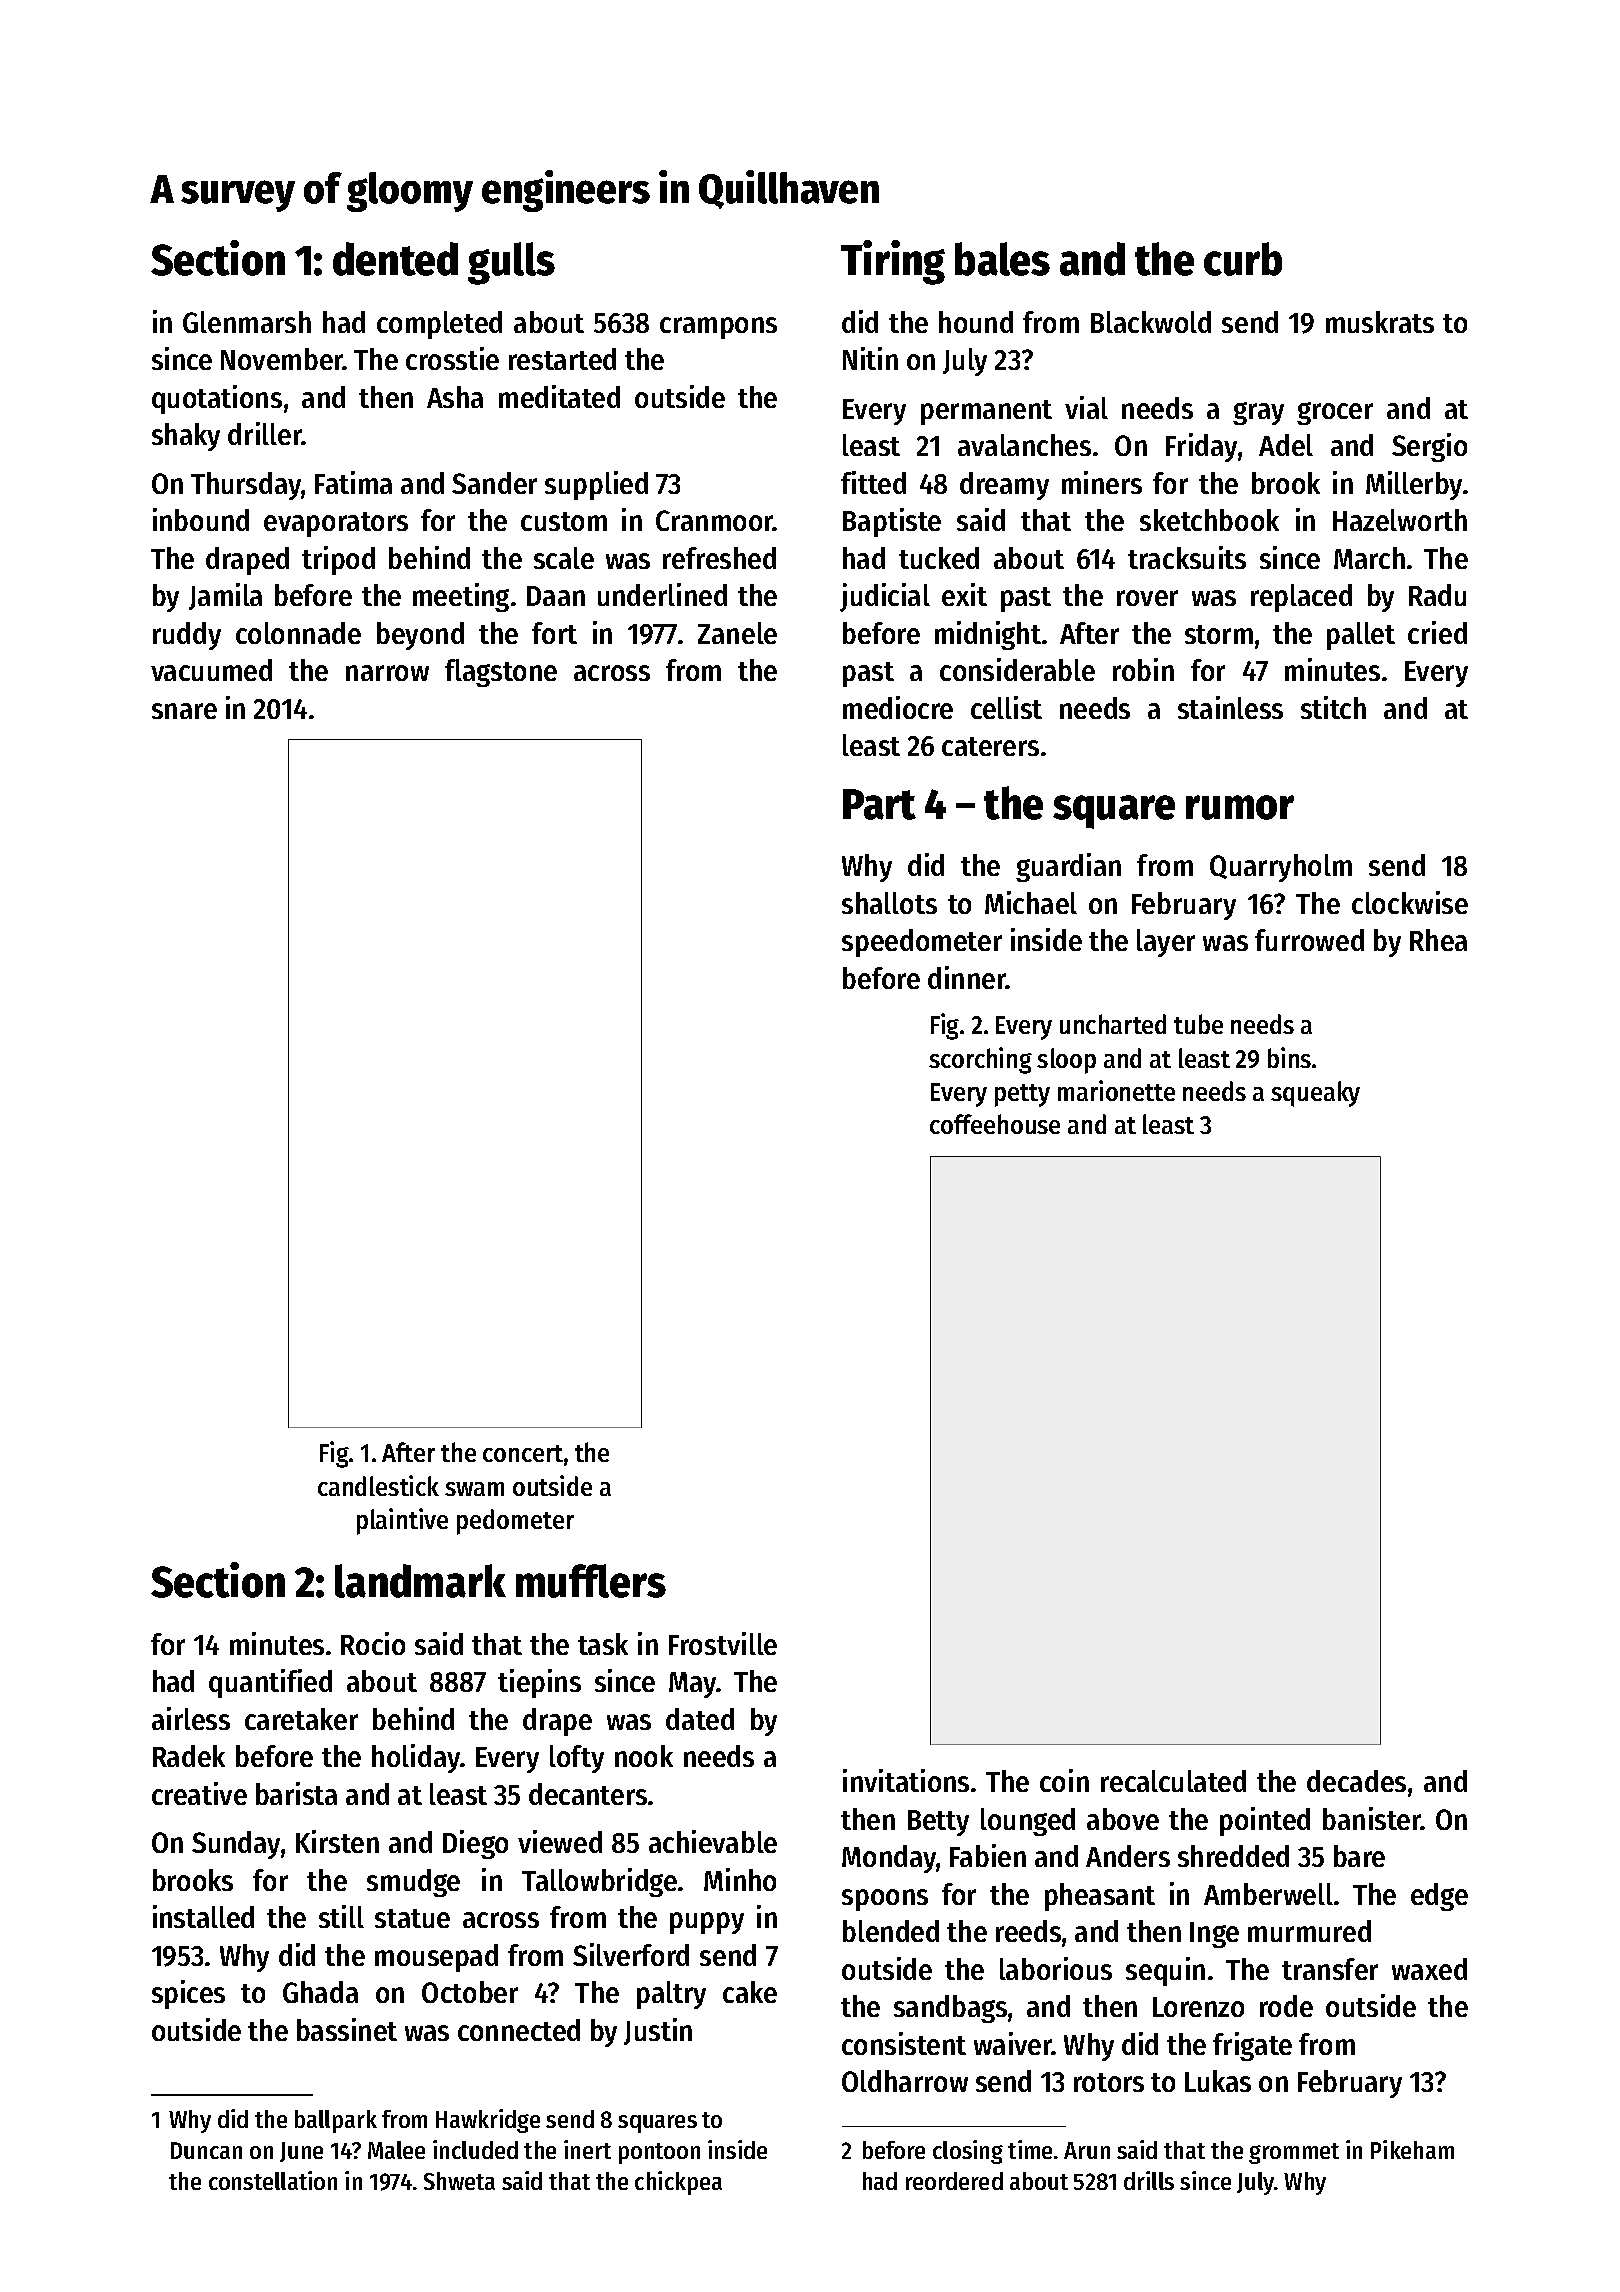  What do you see at coordinates (1315, 1094) in the document?
I see `squeaky` at bounding box center [1315, 1094].
